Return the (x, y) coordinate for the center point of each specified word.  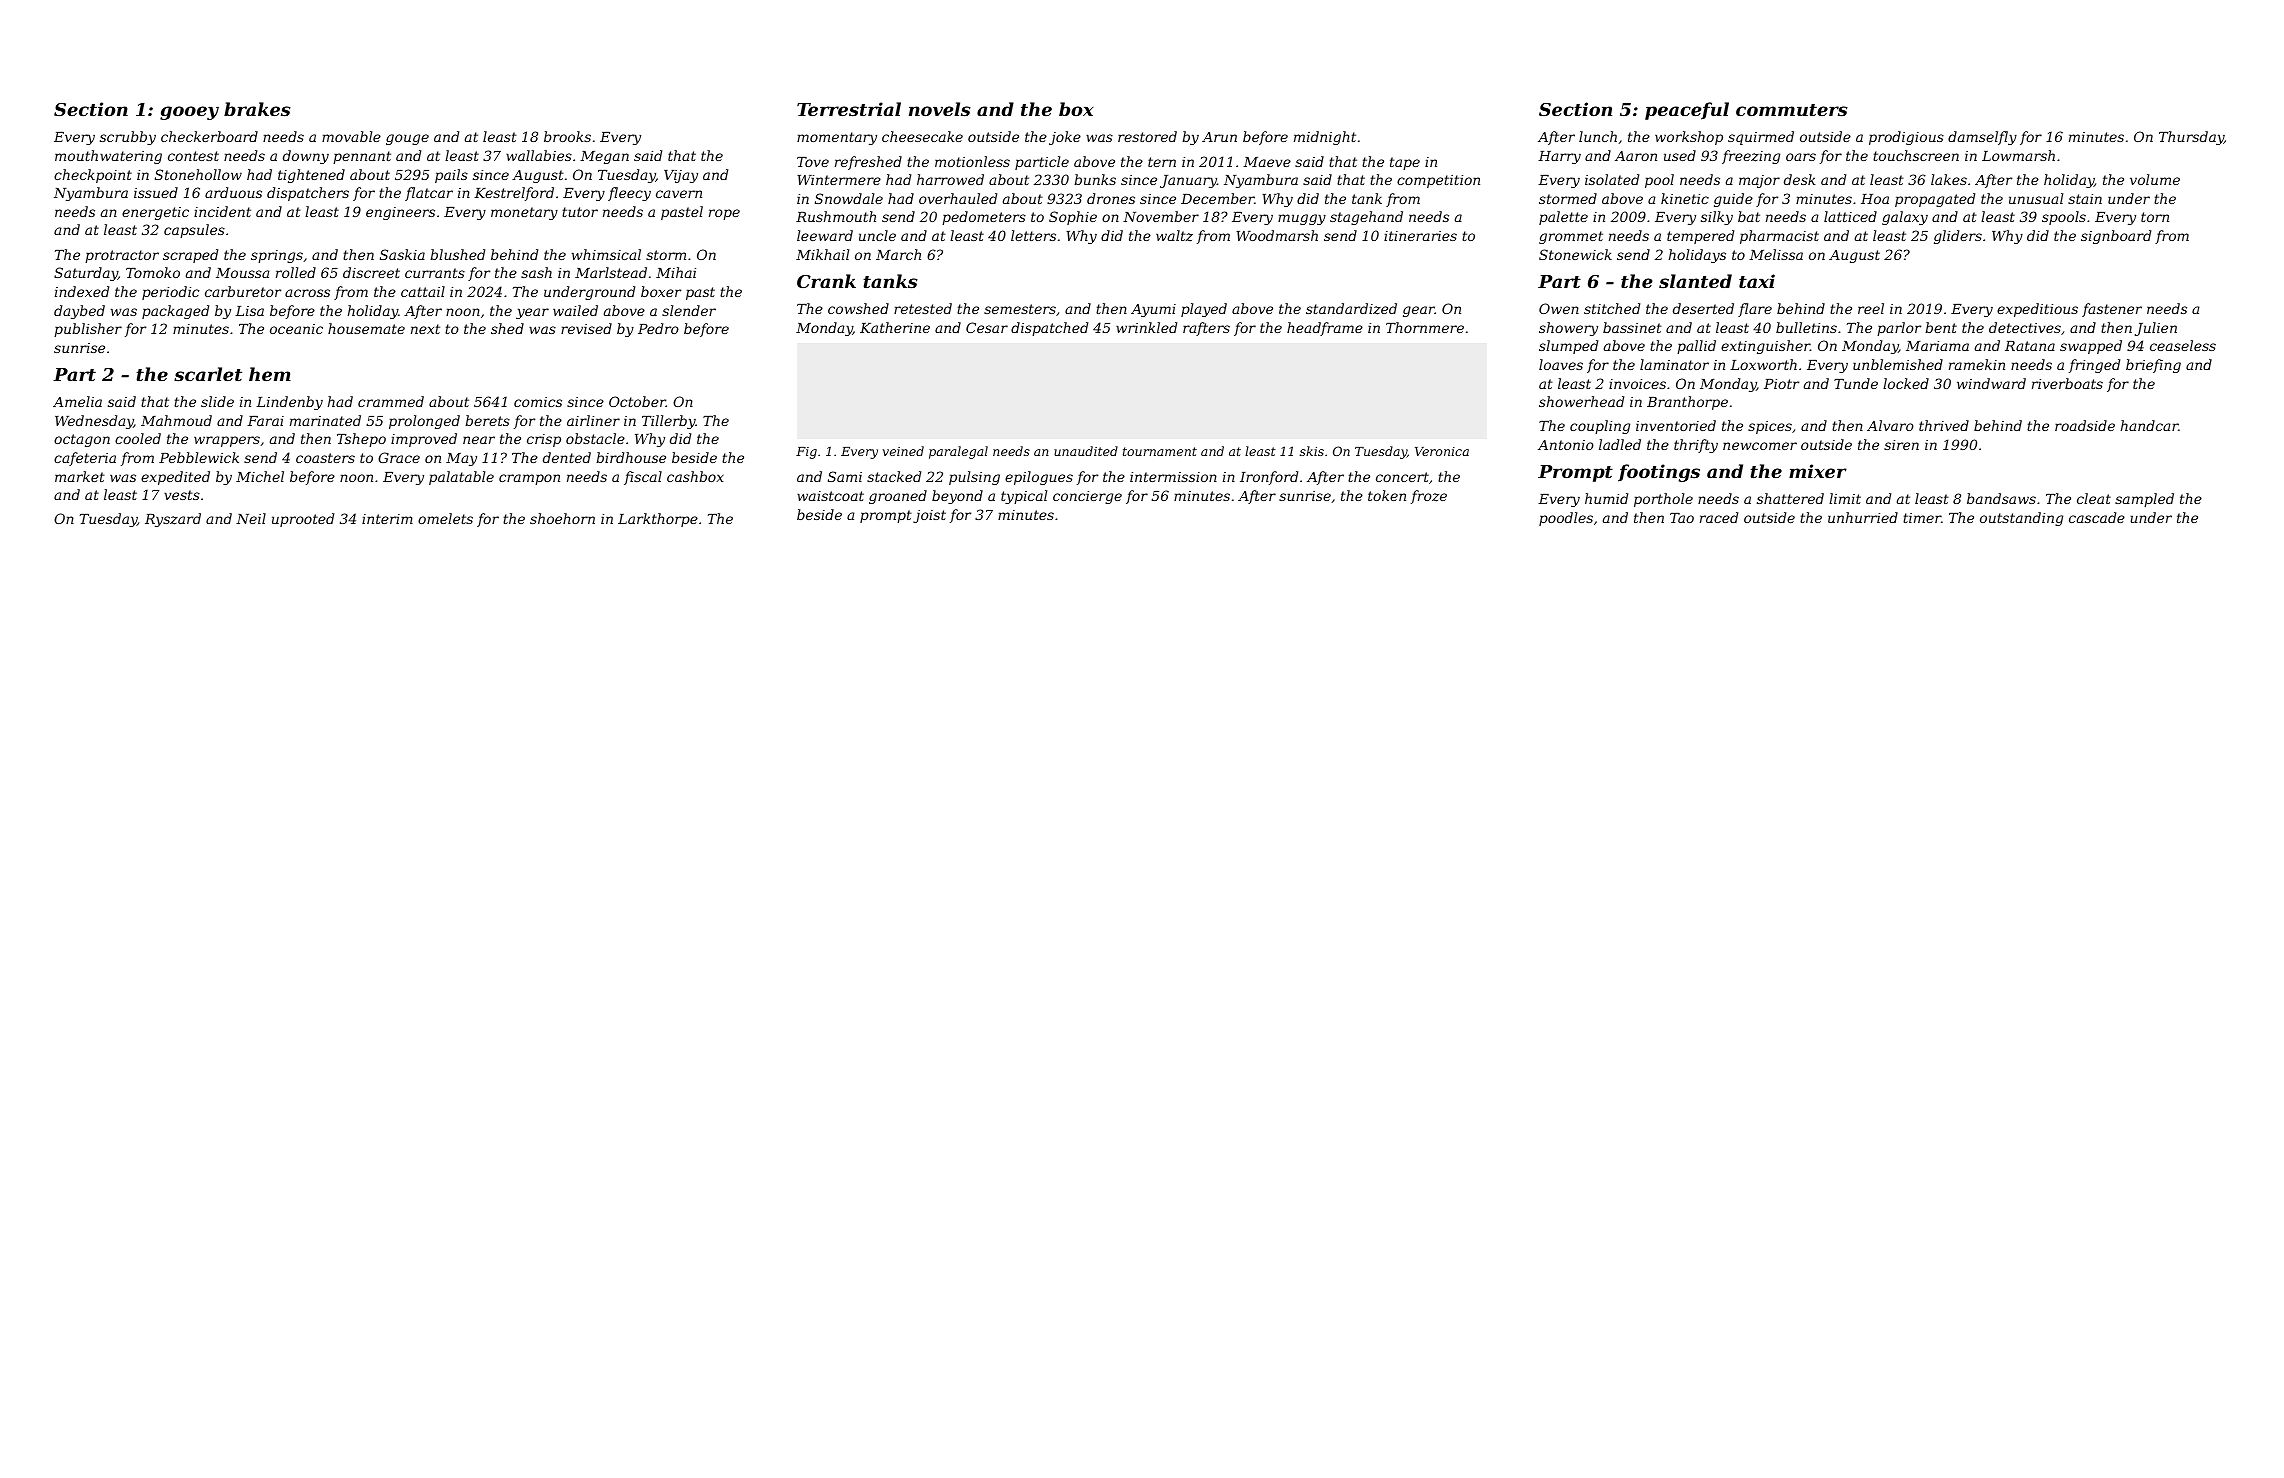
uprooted (303, 520)
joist (929, 516)
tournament (1160, 451)
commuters (1792, 110)
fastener (2112, 310)
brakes (257, 109)
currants (435, 273)
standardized (1351, 309)
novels (940, 109)
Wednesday (94, 422)
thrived (1944, 425)
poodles (1566, 519)
